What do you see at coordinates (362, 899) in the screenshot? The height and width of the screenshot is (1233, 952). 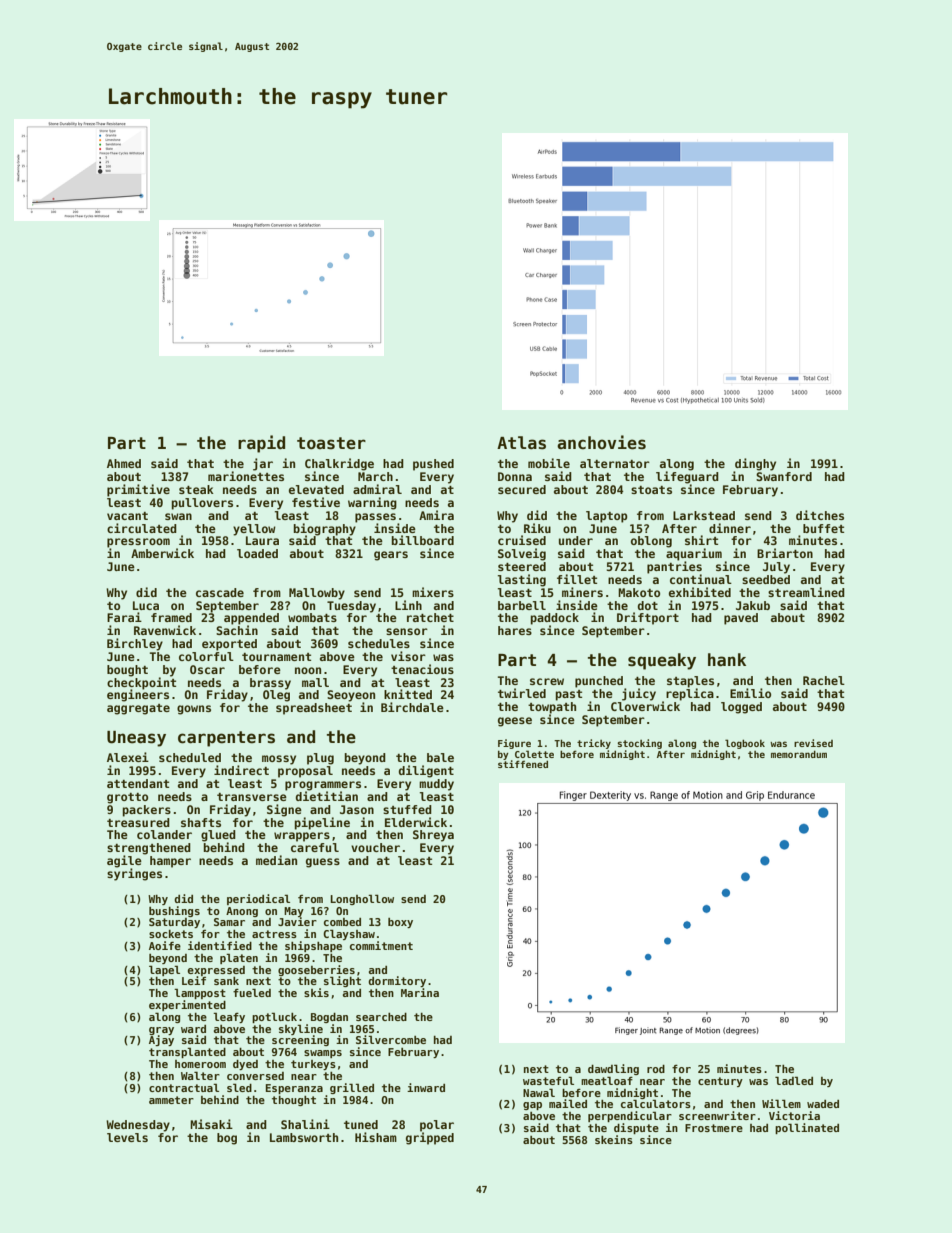 I see `Longhollow` at bounding box center [362, 899].
